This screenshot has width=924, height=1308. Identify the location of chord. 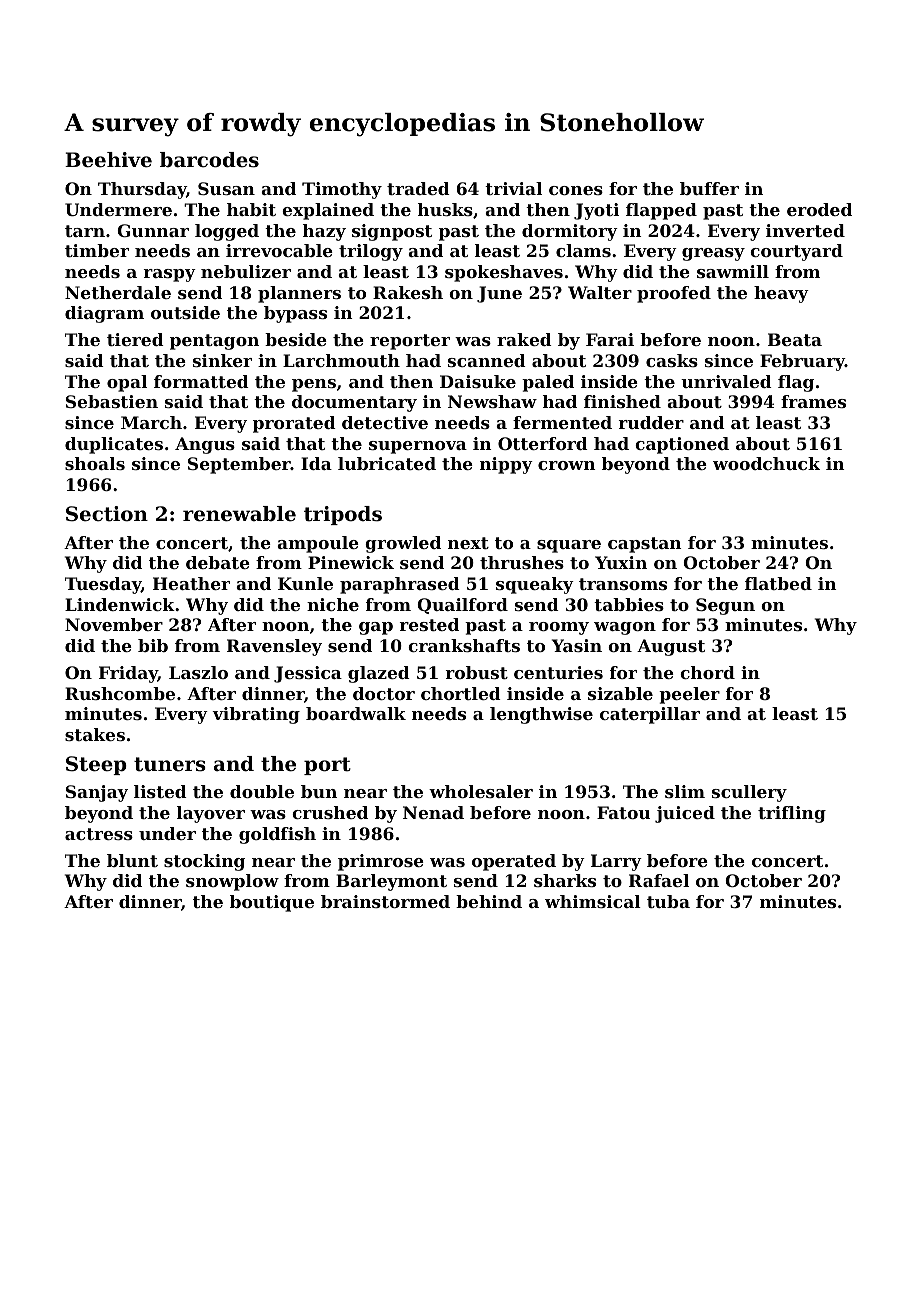
(707, 672).
